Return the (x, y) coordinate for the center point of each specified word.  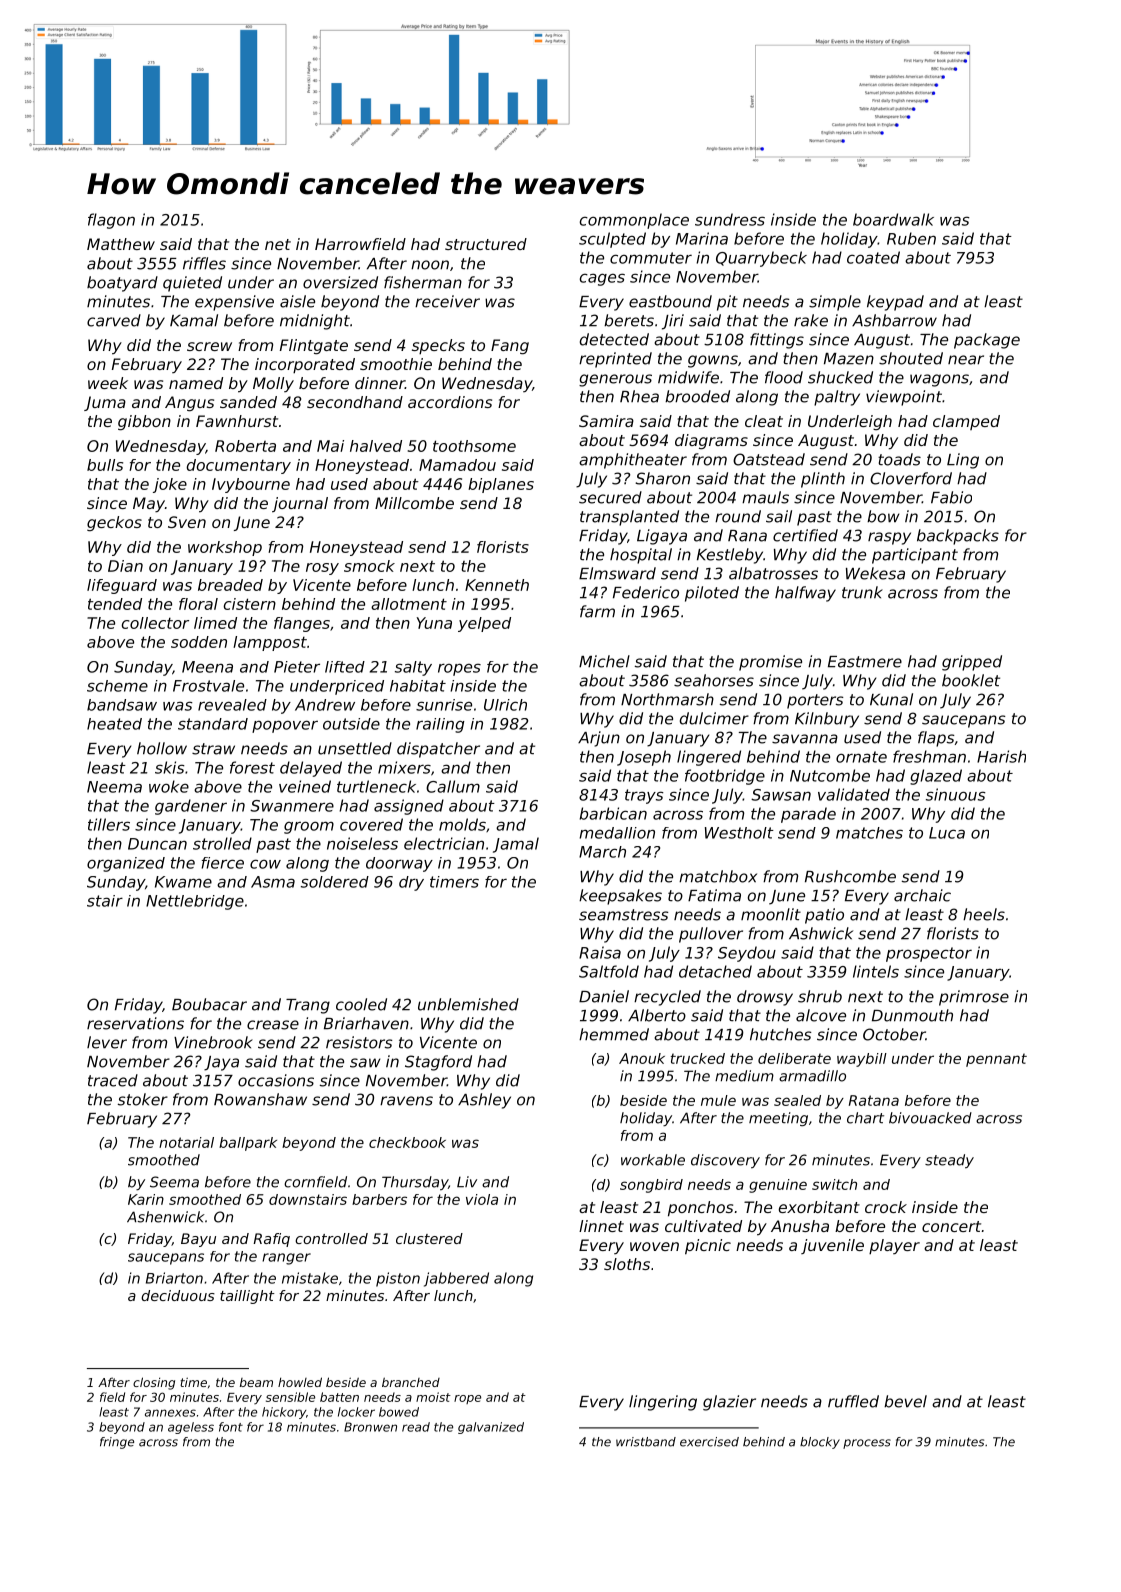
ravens (406, 1101)
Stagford (438, 1063)
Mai (330, 446)
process (867, 1444)
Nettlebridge (195, 902)
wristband (646, 1442)
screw (209, 346)
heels (984, 914)
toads (899, 459)
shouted (911, 358)
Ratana (874, 1100)
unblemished (468, 1004)
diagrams (711, 441)
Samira (606, 421)
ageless (191, 1428)
